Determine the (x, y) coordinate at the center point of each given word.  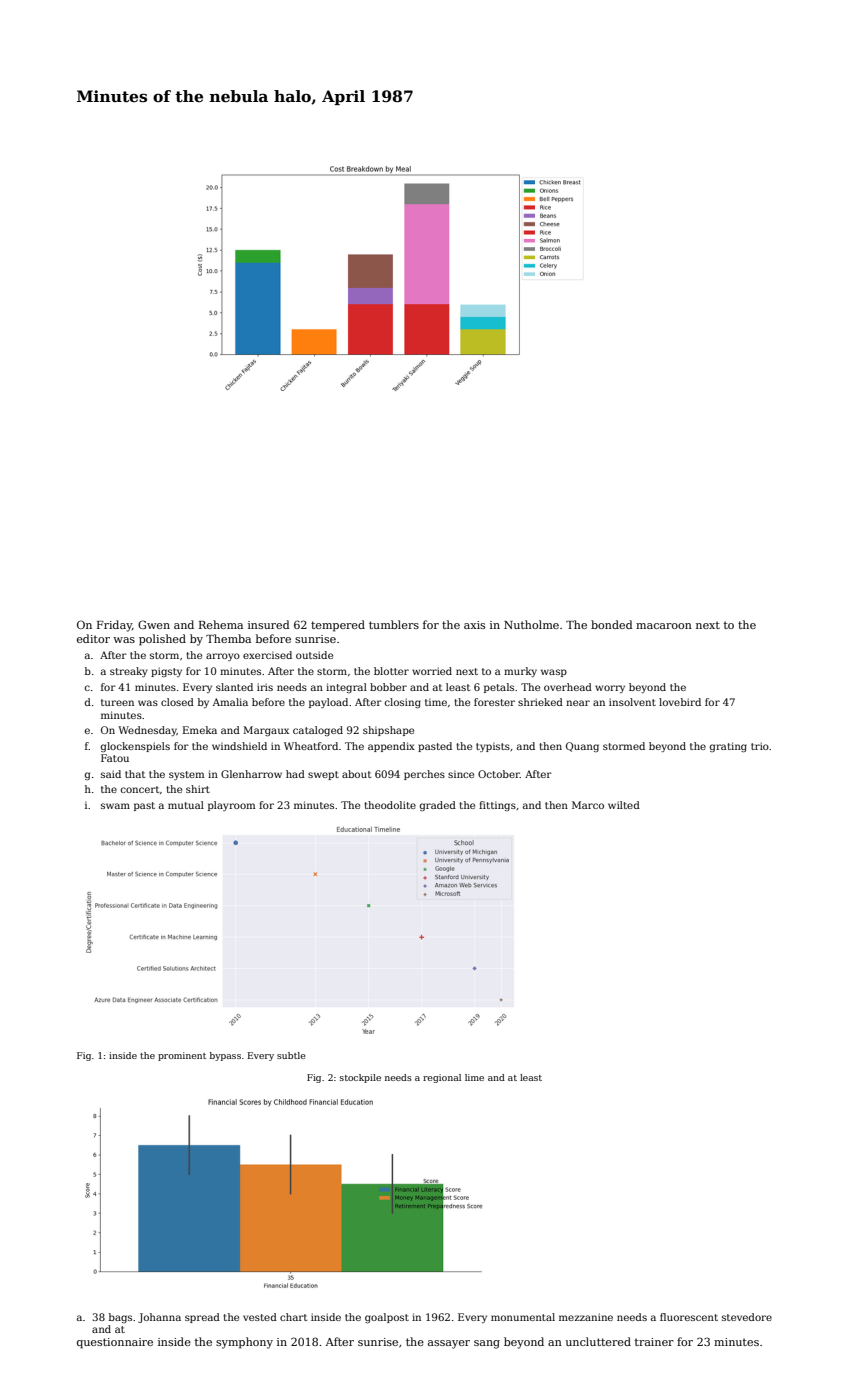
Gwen (154, 624)
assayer (449, 1344)
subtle (291, 1055)
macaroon (664, 626)
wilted (624, 805)
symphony (244, 1343)
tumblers (394, 624)
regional (442, 1078)
